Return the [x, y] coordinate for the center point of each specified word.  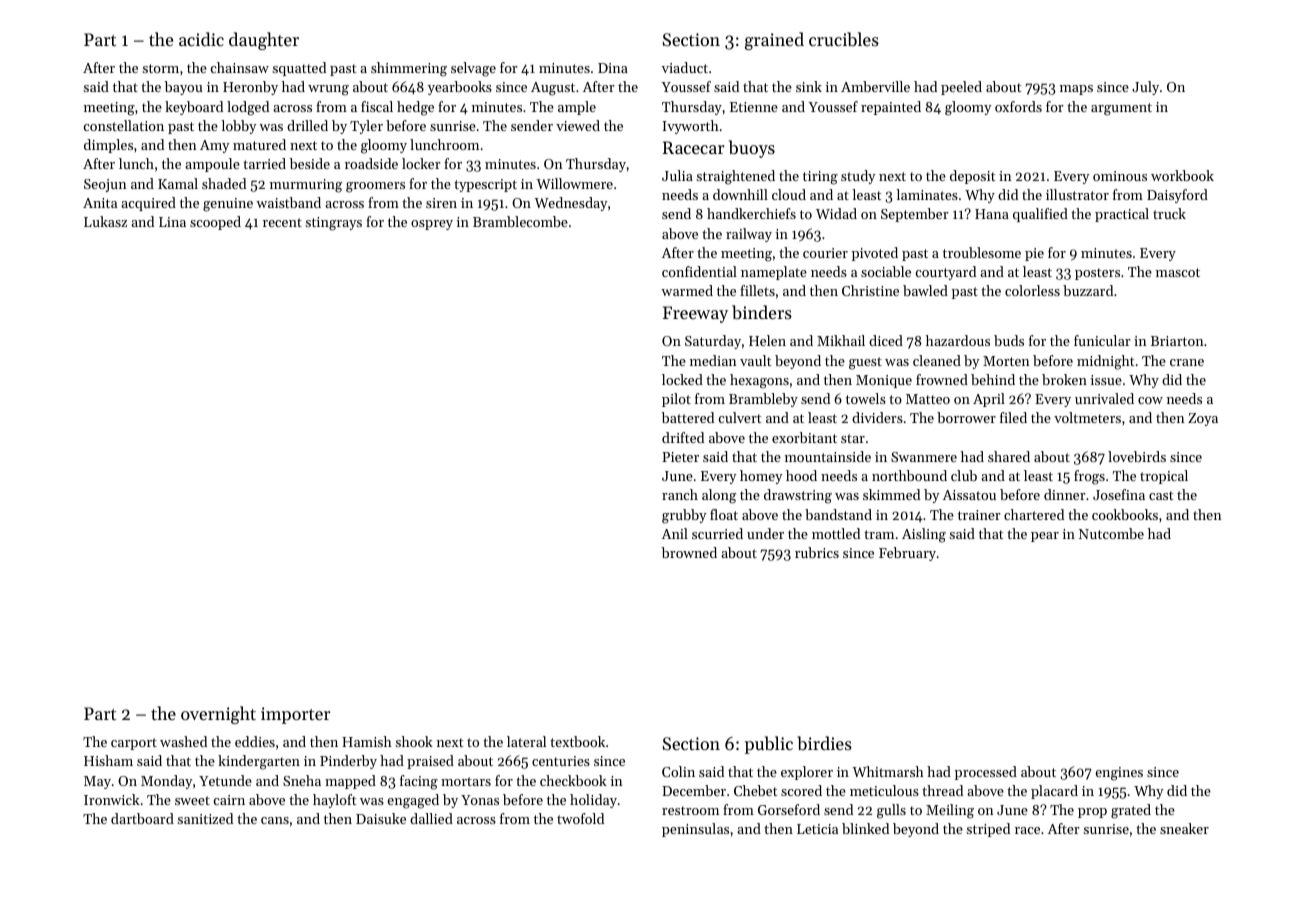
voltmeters [1087, 417]
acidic [201, 39]
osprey [432, 225]
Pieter [680, 457]
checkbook [573, 780]
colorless [1032, 290]
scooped [215, 223]
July [1145, 88]
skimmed [891, 494]
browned [689, 552]
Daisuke [381, 818]
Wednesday [570, 204]
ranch [680, 494]
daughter [264, 41]
